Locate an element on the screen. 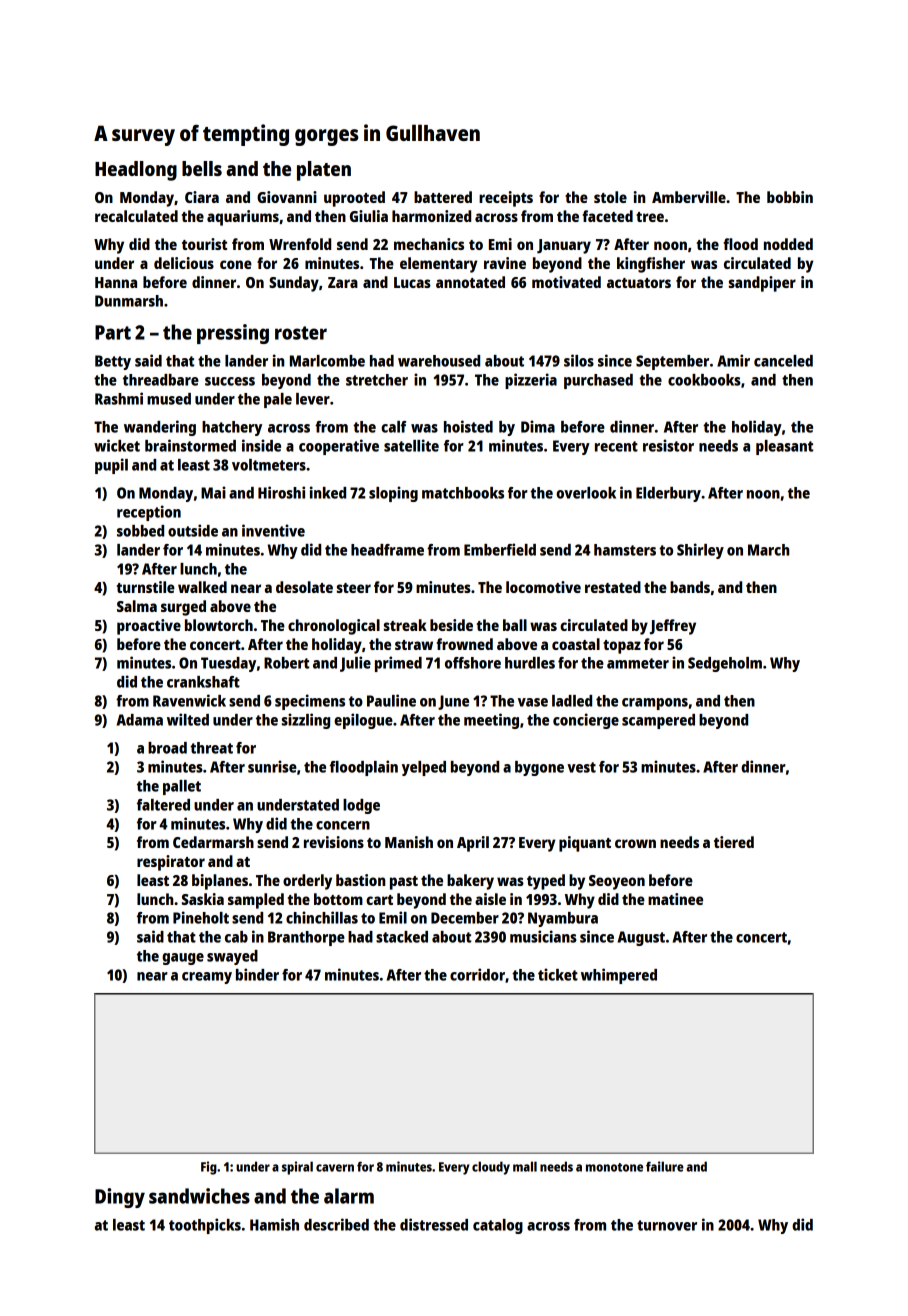 The height and width of the screenshot is (1316, 908). brainstormed is located at coordinates (190, 445).
